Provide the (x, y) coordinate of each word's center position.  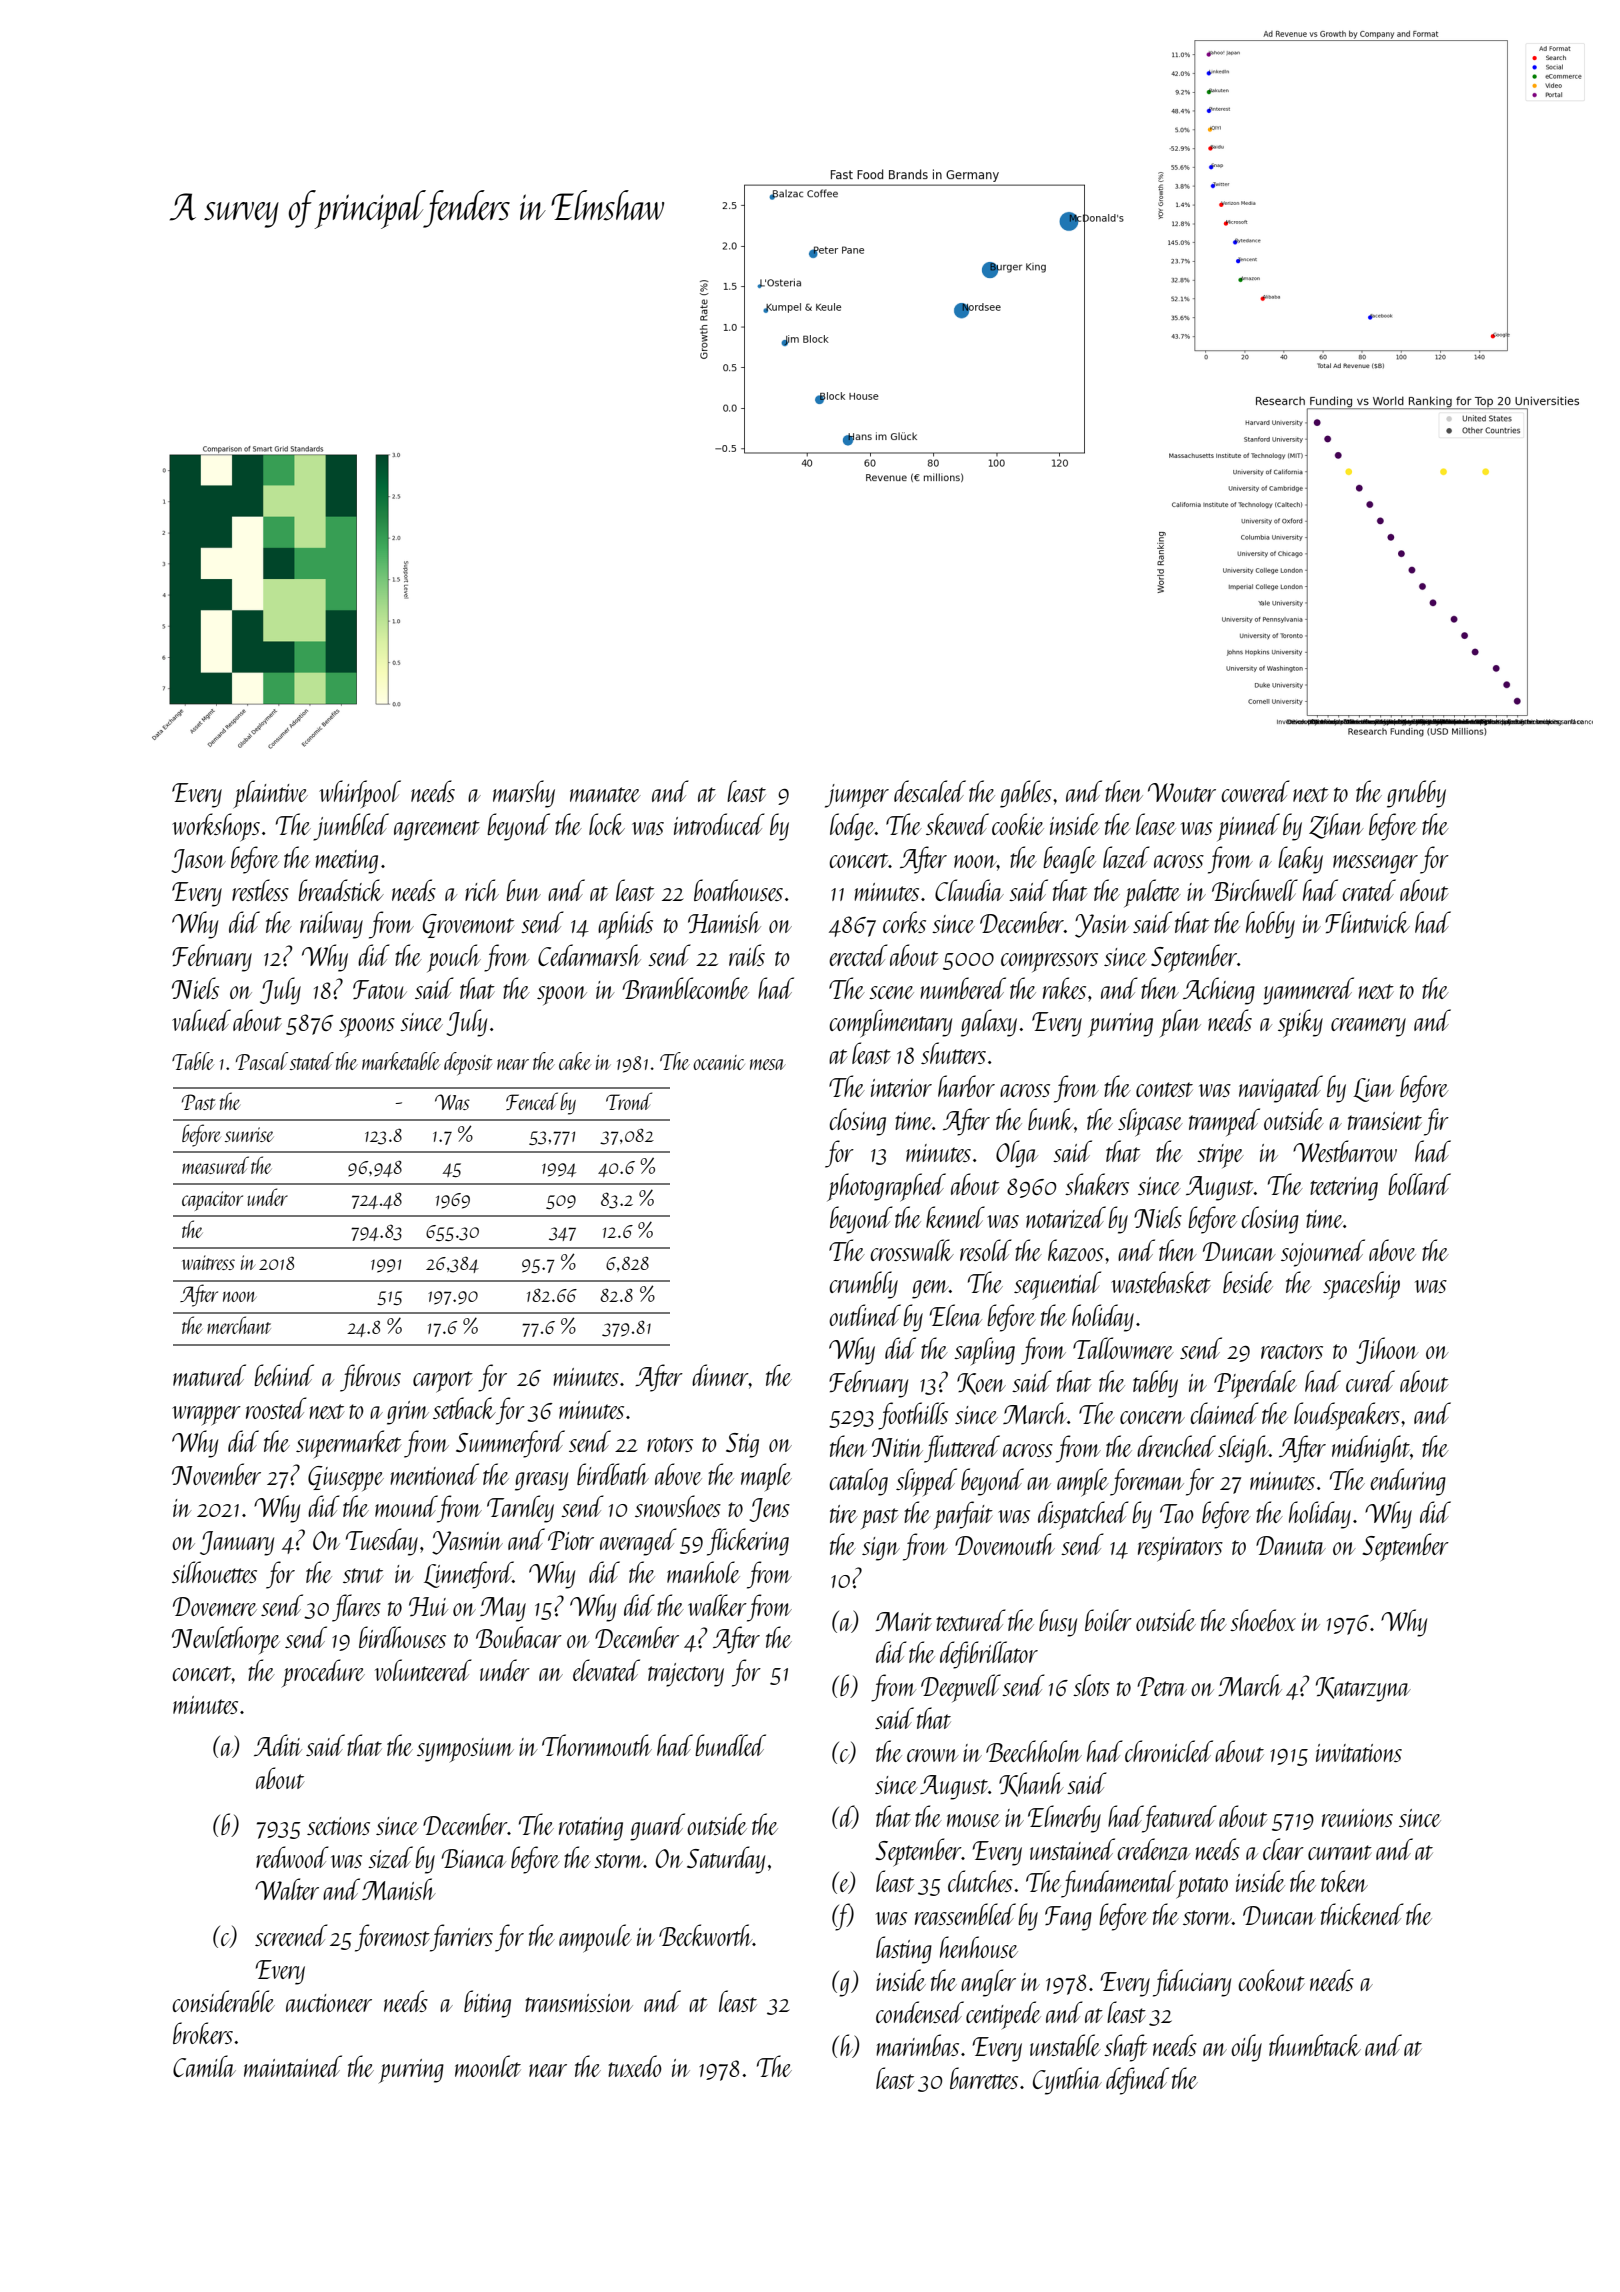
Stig (742, 1445)
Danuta (1291, 1545)
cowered (1255, 791)
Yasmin (467, 1543)
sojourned (1323, 1253)
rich (482, 890)
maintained (293, 2066)
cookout (1271, 1980)
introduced (719, 824)
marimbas (917, 2045)
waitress (208, 1262)
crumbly (863, 1285)
